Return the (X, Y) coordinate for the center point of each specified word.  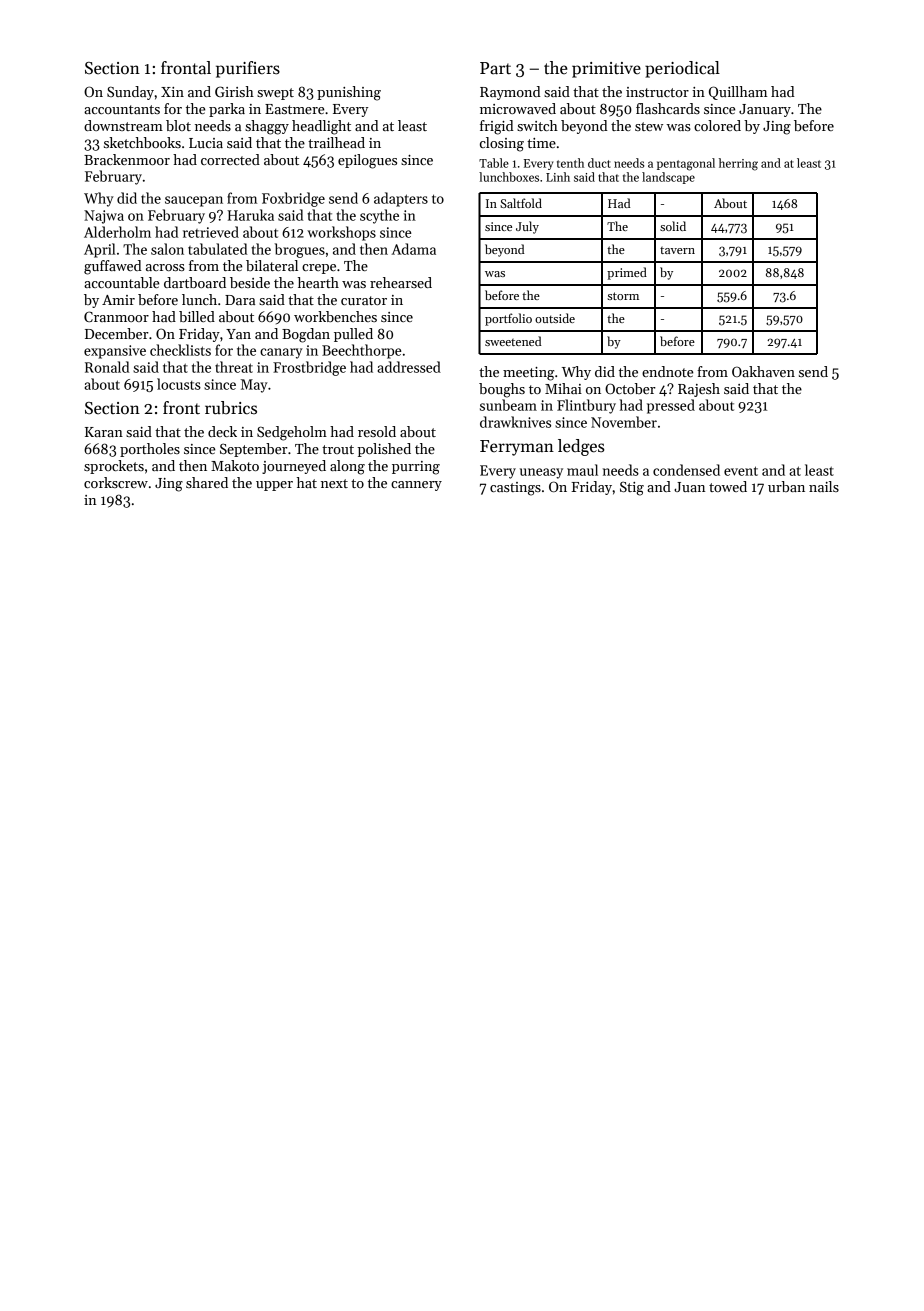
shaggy (267, 127)
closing (502, 144)
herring (738, 164)
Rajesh (699, 390)
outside (555, 318)
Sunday (130, 93)
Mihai (563, 388)
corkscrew (116, 482)
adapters (401, 199)
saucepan (194, 201)
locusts (179, 384)
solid (673, 226)
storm (623, 296)
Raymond (510, 93)
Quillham (738, 93)
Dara (240, 300)
